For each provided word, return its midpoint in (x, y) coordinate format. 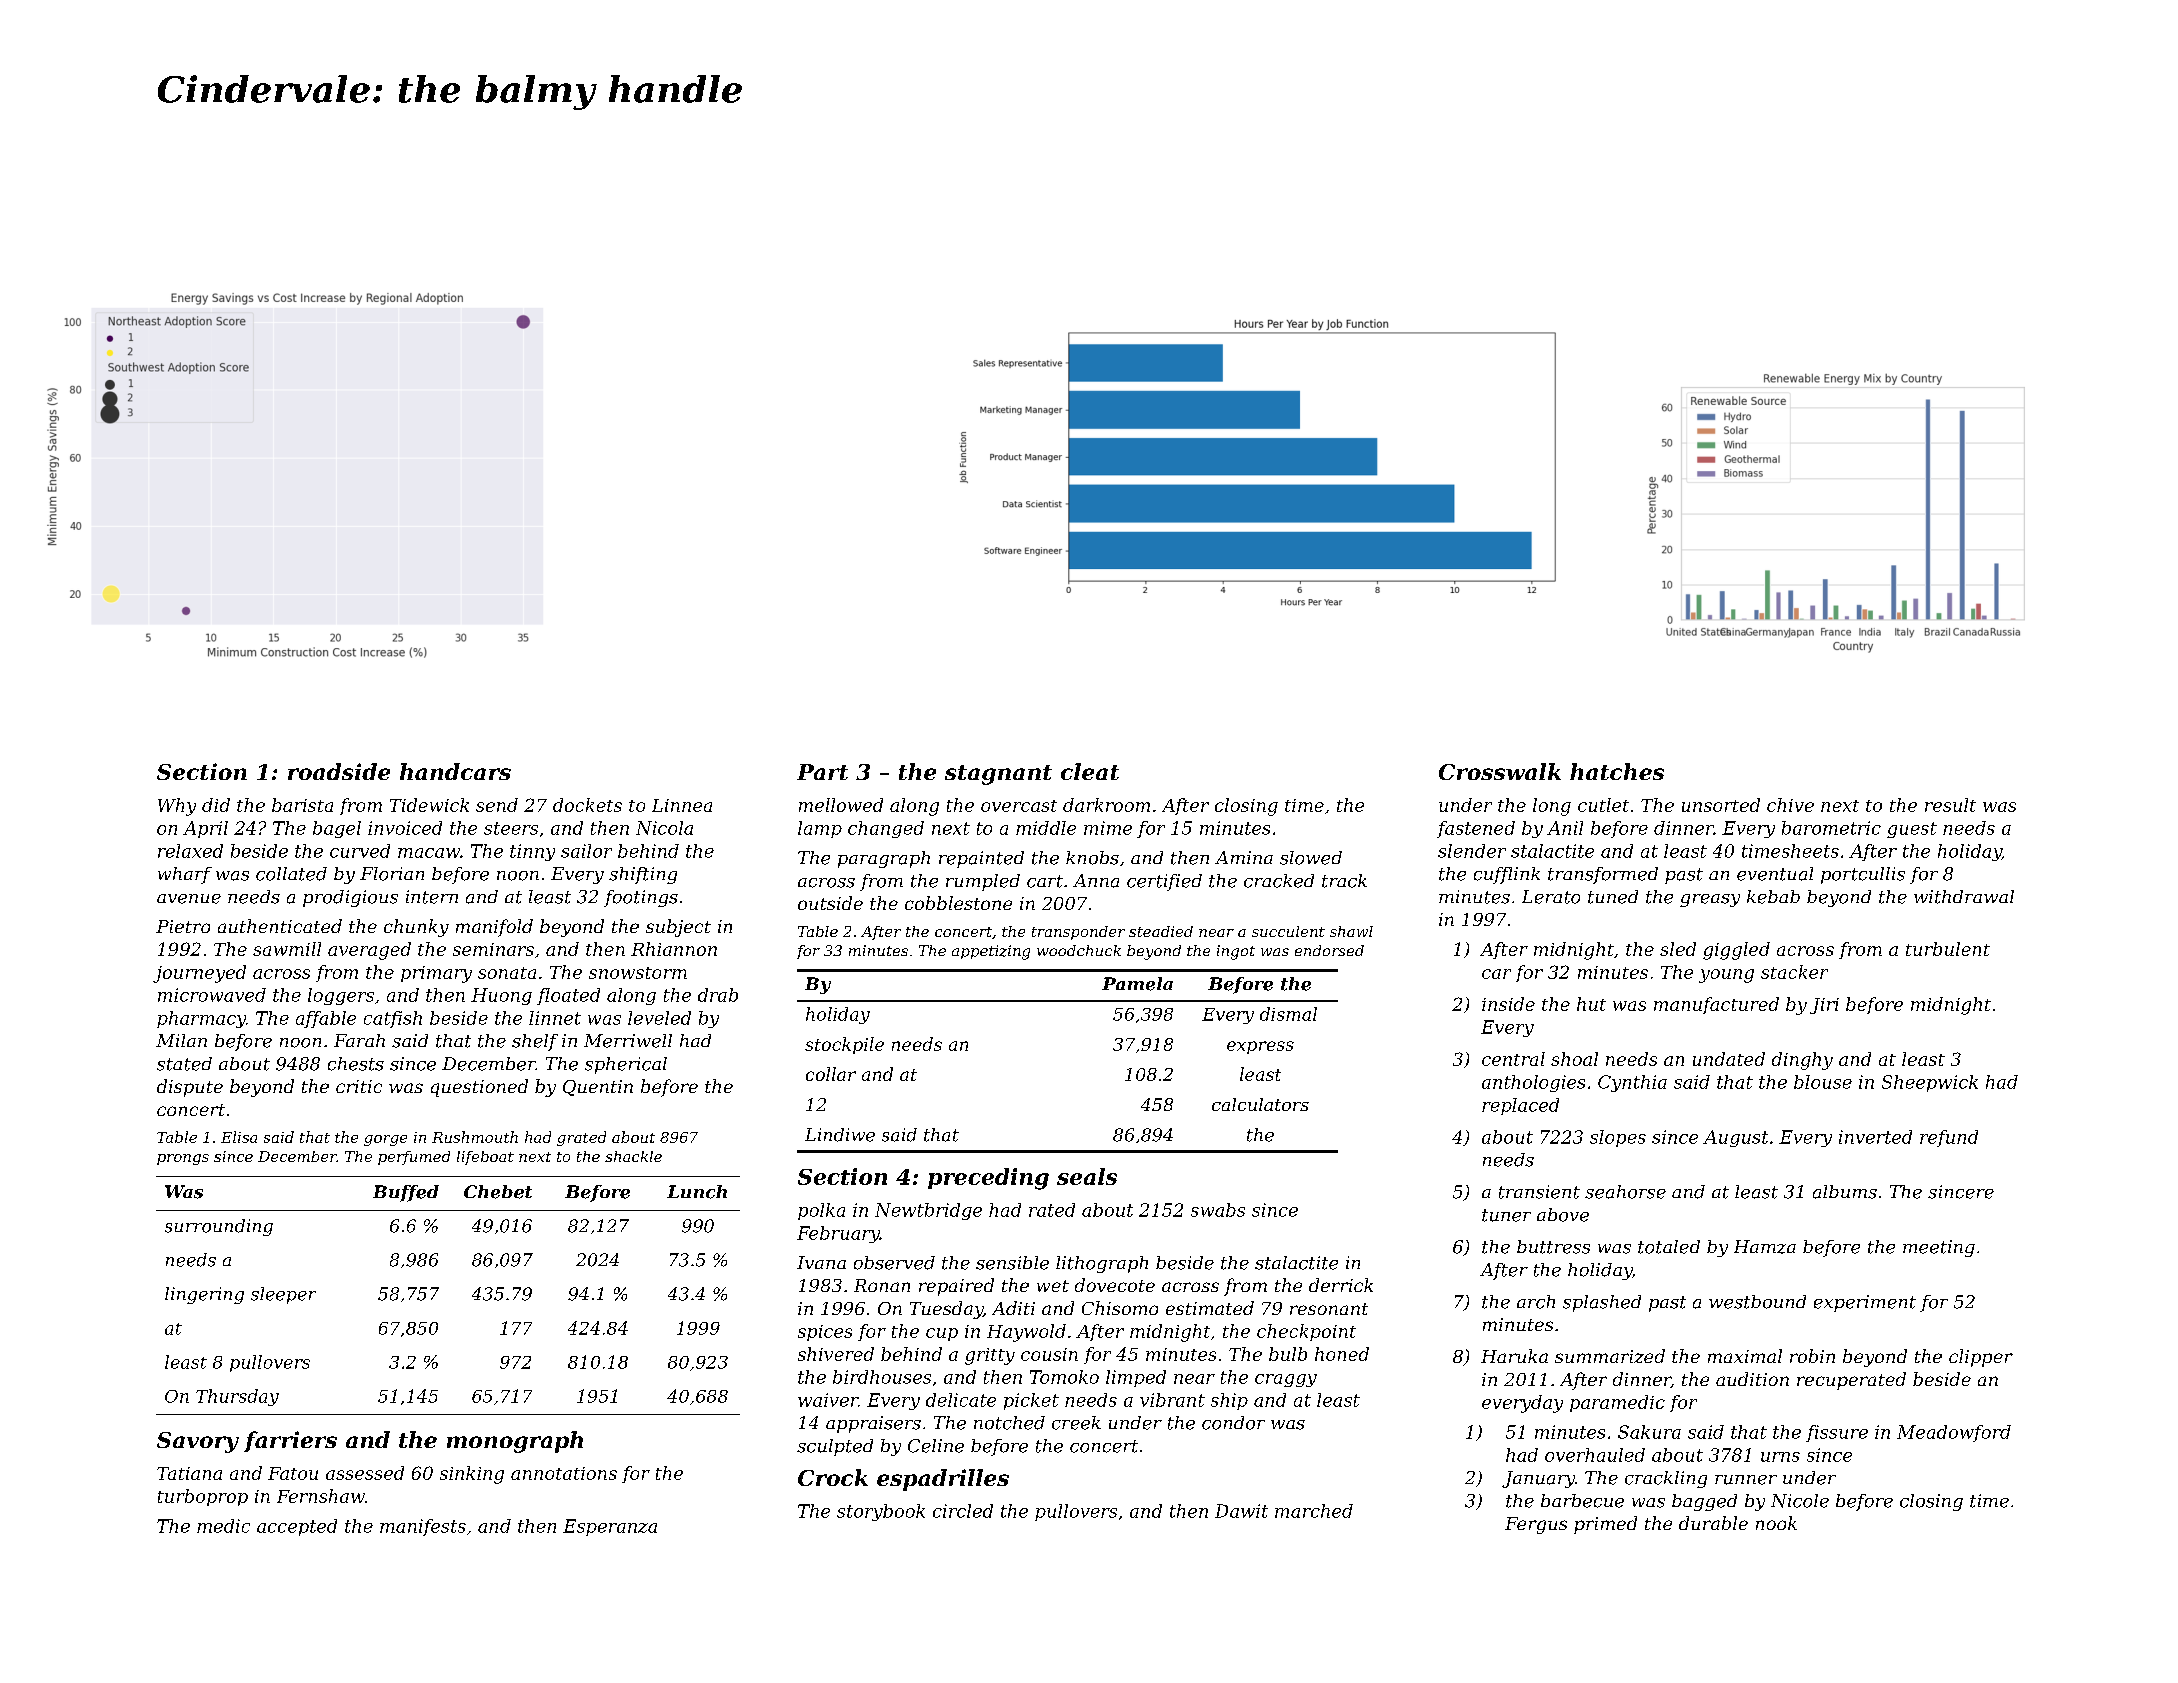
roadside (339, 771)
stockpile (844, 1045)
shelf (535, 1042)
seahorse (1625, 1192)
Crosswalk (1500, 771)
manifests (423, 1527)
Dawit (1241, 1511)
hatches (1617, 771)
